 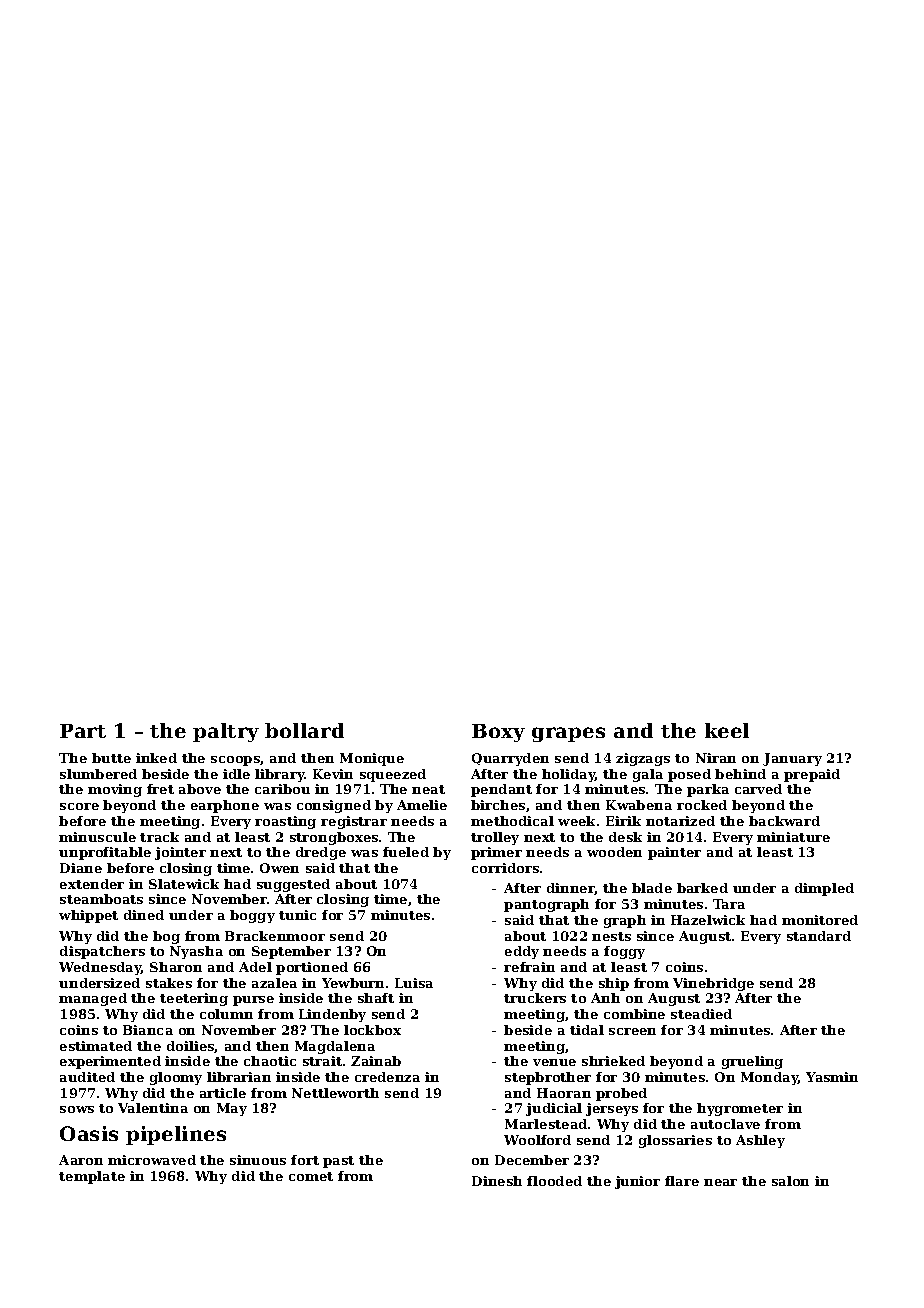 What do you see at coordinates (111, 758) in the screenshot?
I see `butte` at bounding box center [111, 758].
